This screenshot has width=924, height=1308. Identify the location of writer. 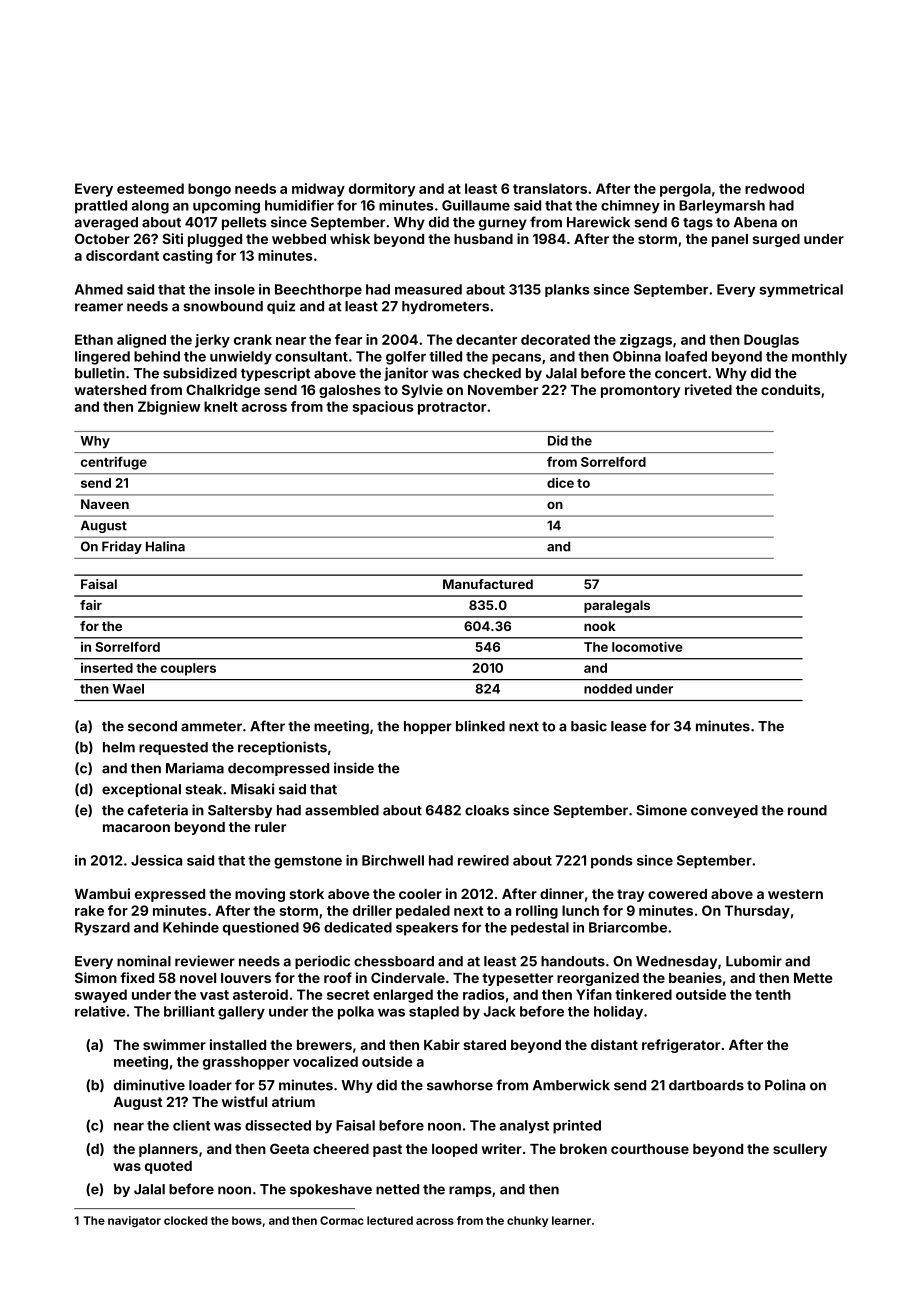
(501, 1148).
